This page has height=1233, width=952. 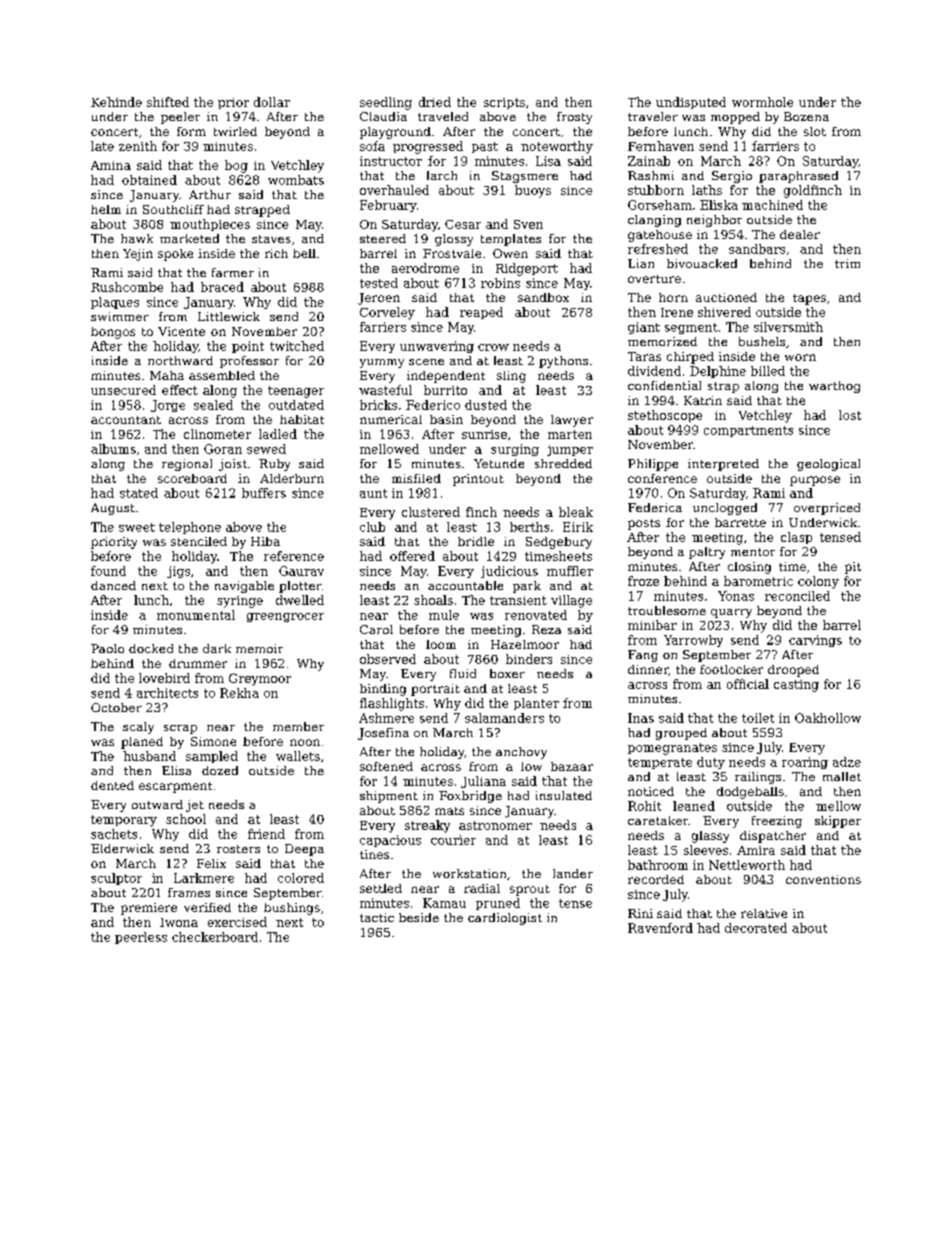 I want to click on Jeroen, so click(x=379, y=299).
